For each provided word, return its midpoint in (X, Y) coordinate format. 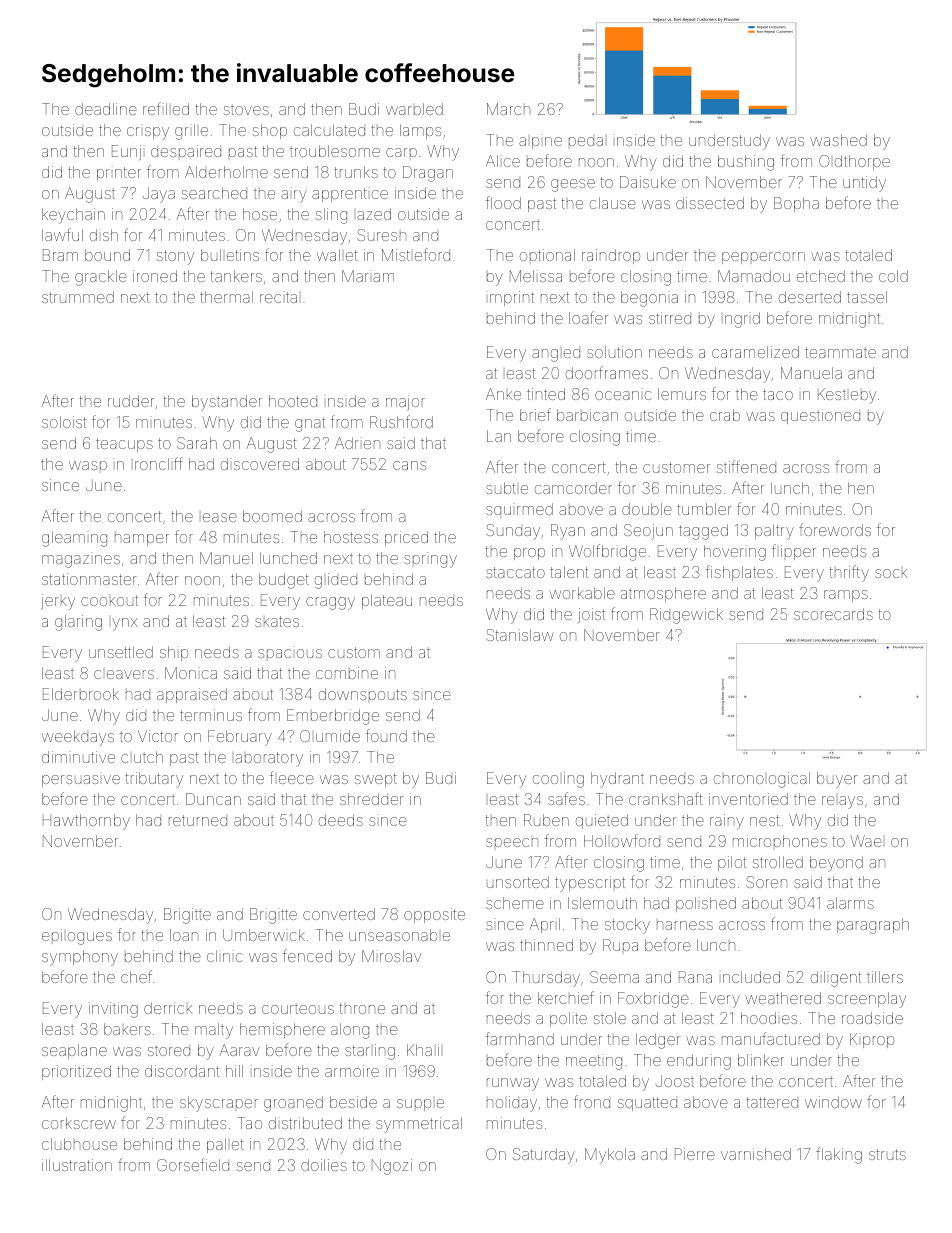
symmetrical (419, 1125)
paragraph (873, 926)
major (405, 402)
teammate (840, 352)
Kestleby (847, 396)
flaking (839, 1155)
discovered (260, 464)
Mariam (368, 276)
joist (591, 615)
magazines (81, 561)
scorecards (833, 614)
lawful (62, 234)
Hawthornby (86, 822)
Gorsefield (193, 1164)
